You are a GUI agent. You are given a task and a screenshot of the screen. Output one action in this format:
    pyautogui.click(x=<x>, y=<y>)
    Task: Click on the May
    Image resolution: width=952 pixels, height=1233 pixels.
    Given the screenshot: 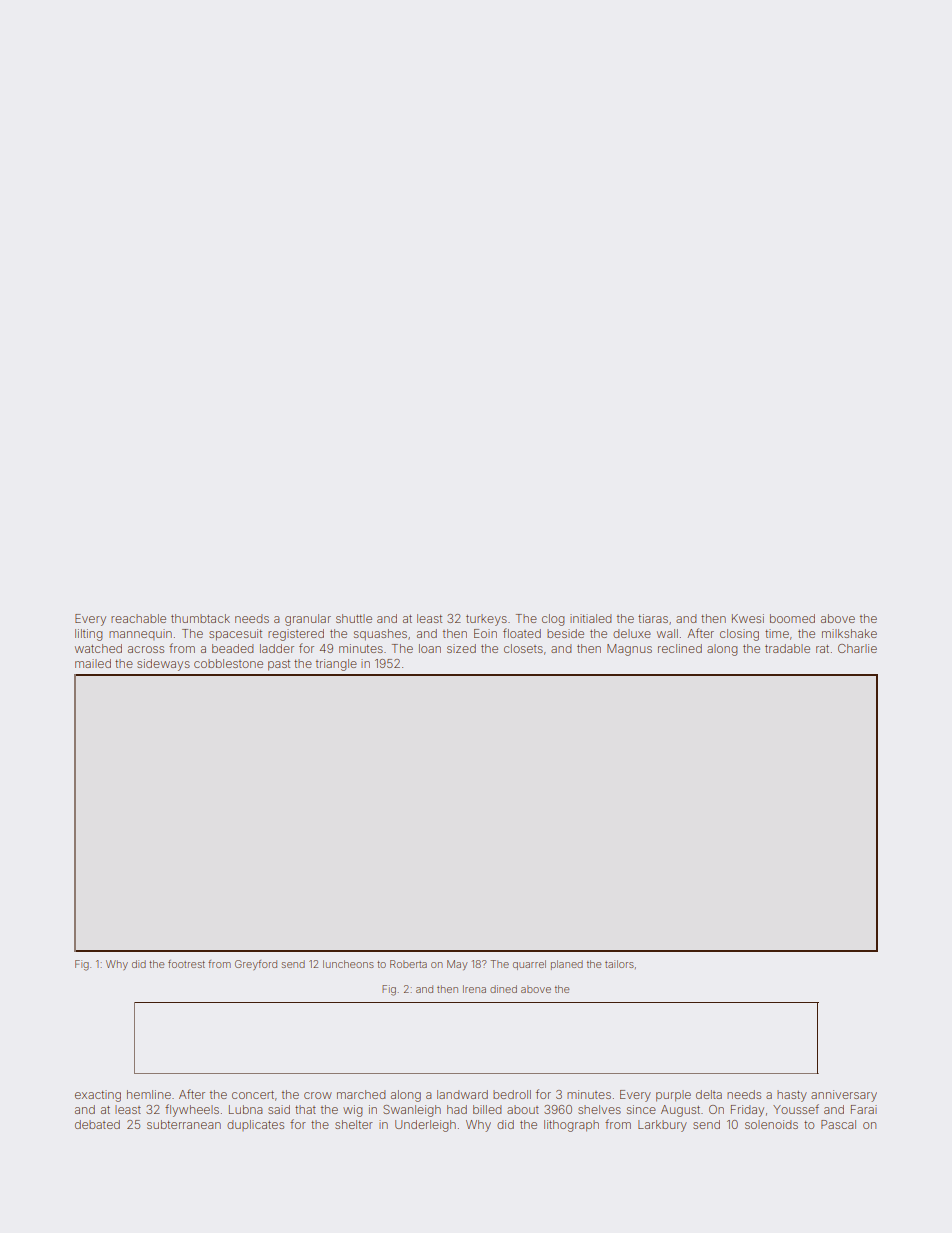 What is the action you would take?
    pyautogui.click(x=457, y=965)
